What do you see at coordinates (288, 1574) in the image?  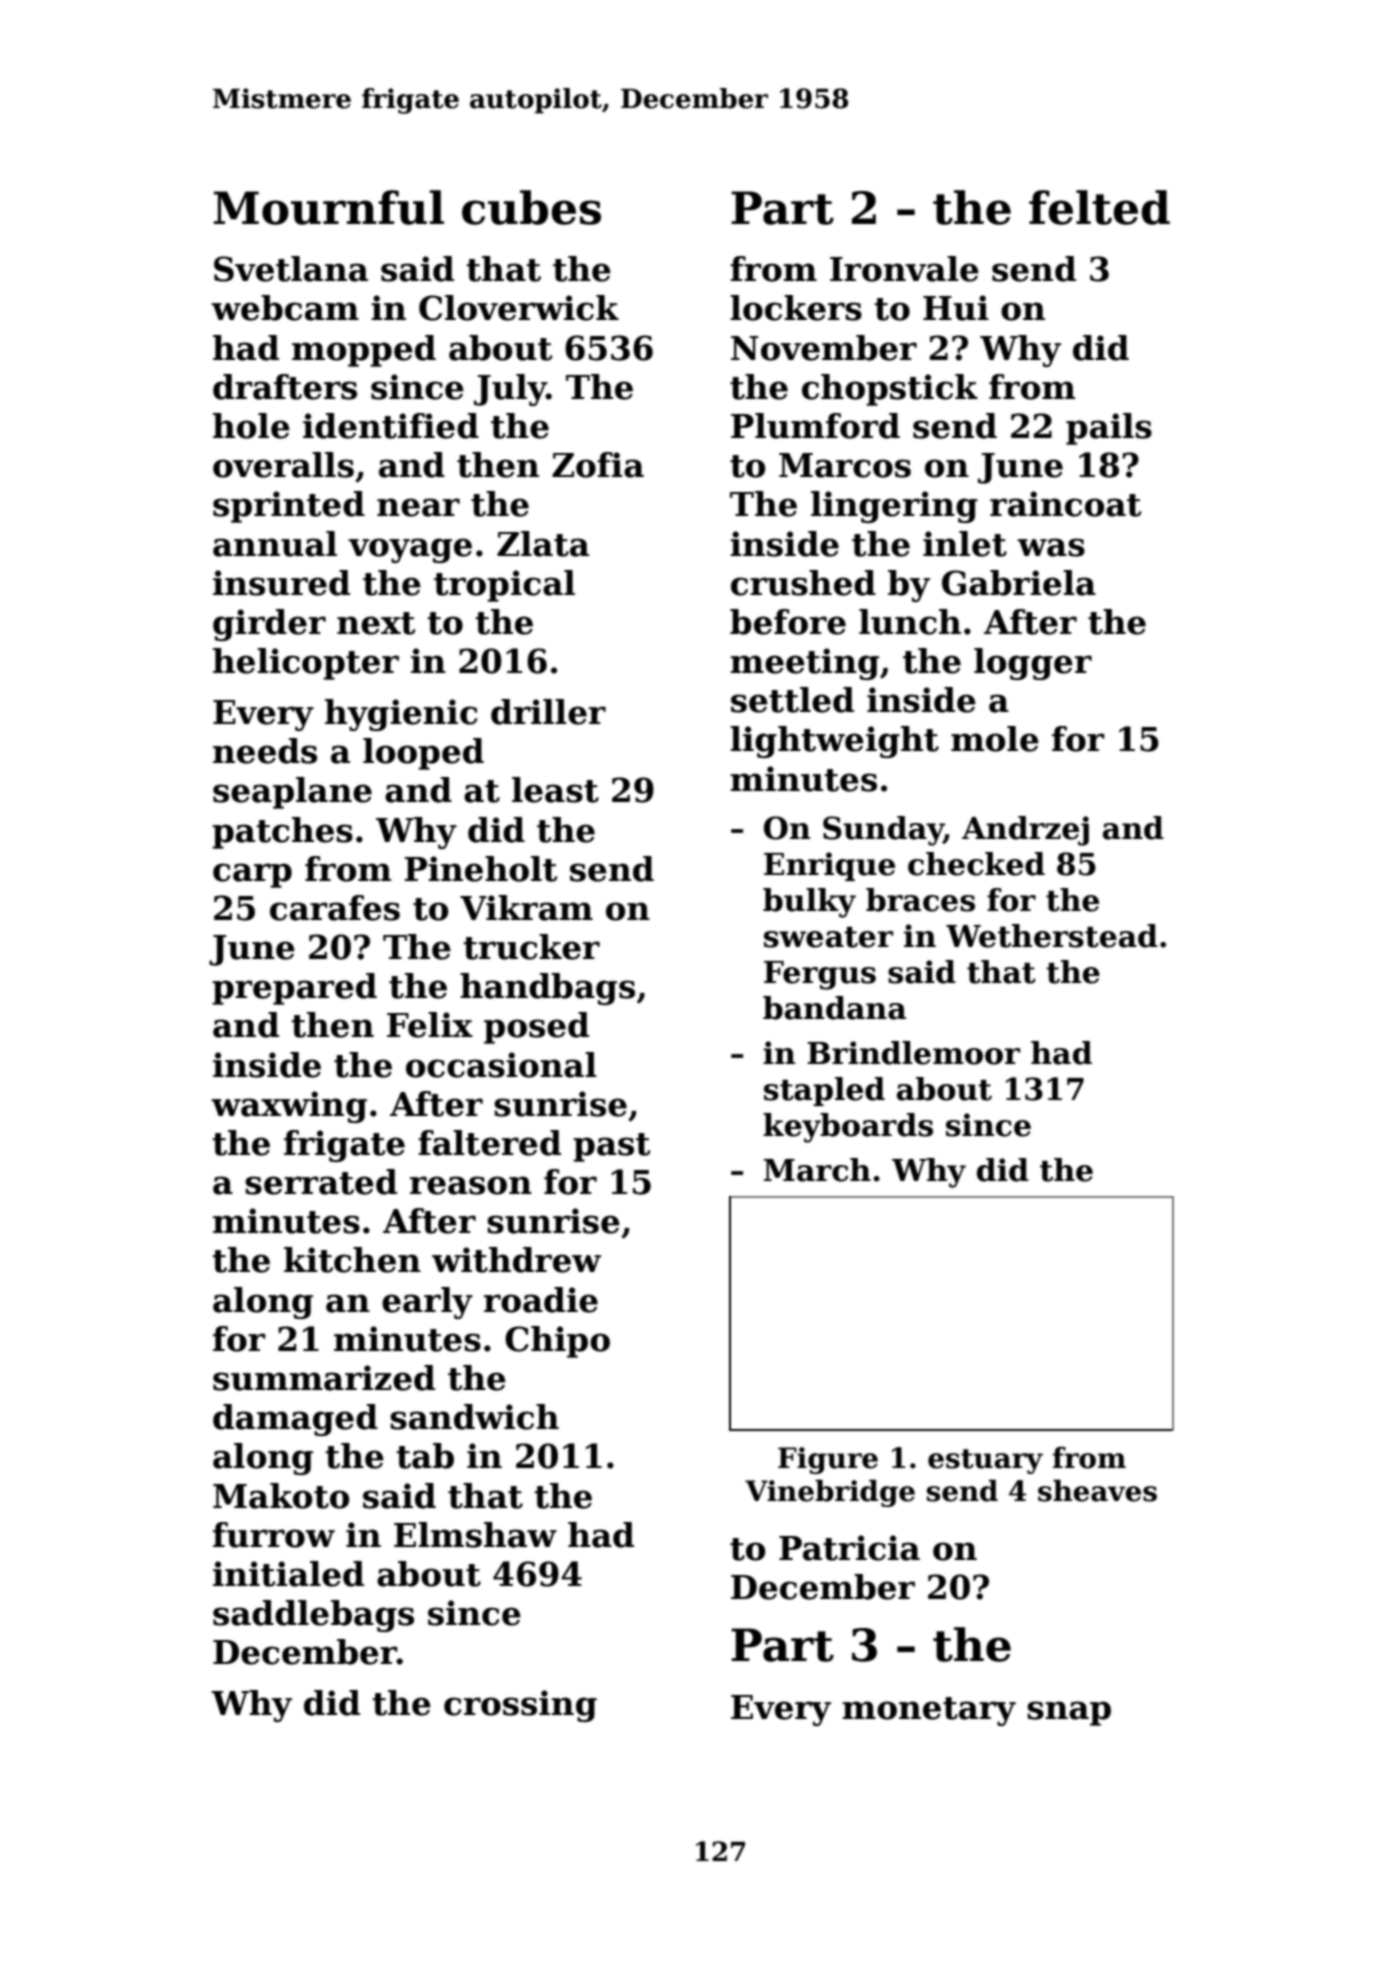 I see `initialed` at bounding box center [288, 1574].
